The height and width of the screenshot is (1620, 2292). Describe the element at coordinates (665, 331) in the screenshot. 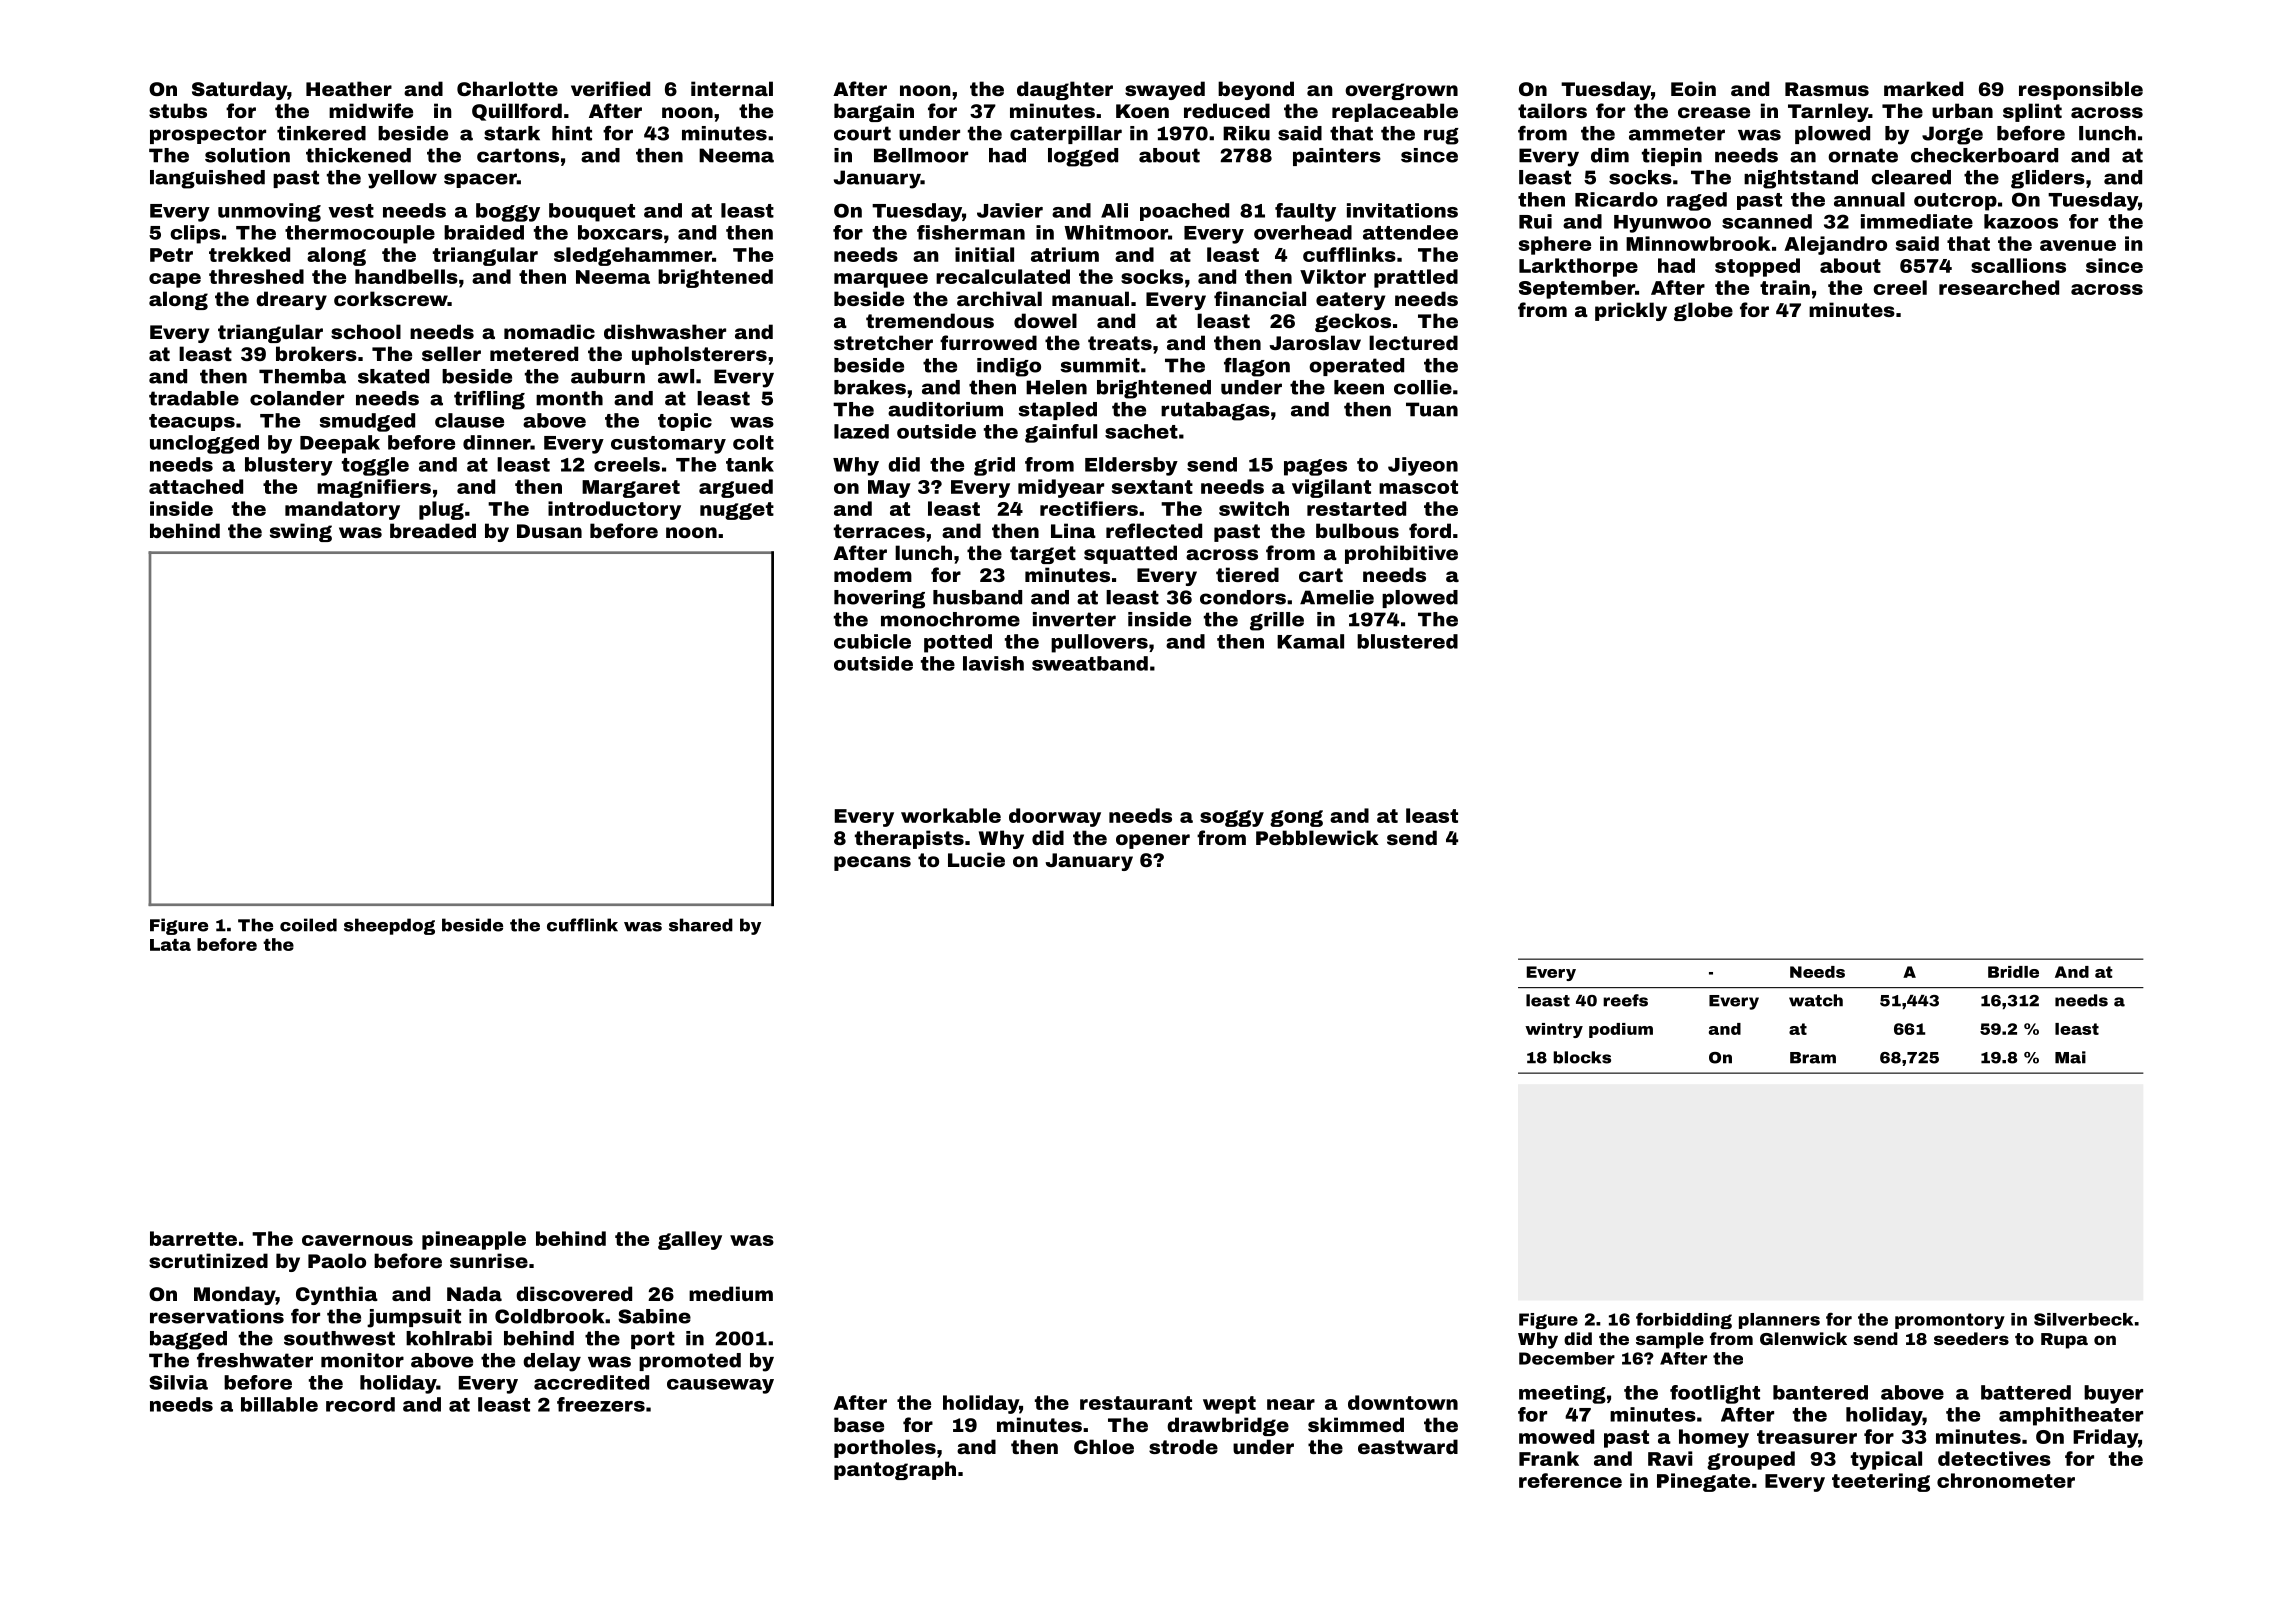

I see `dishwasher` at that location.
